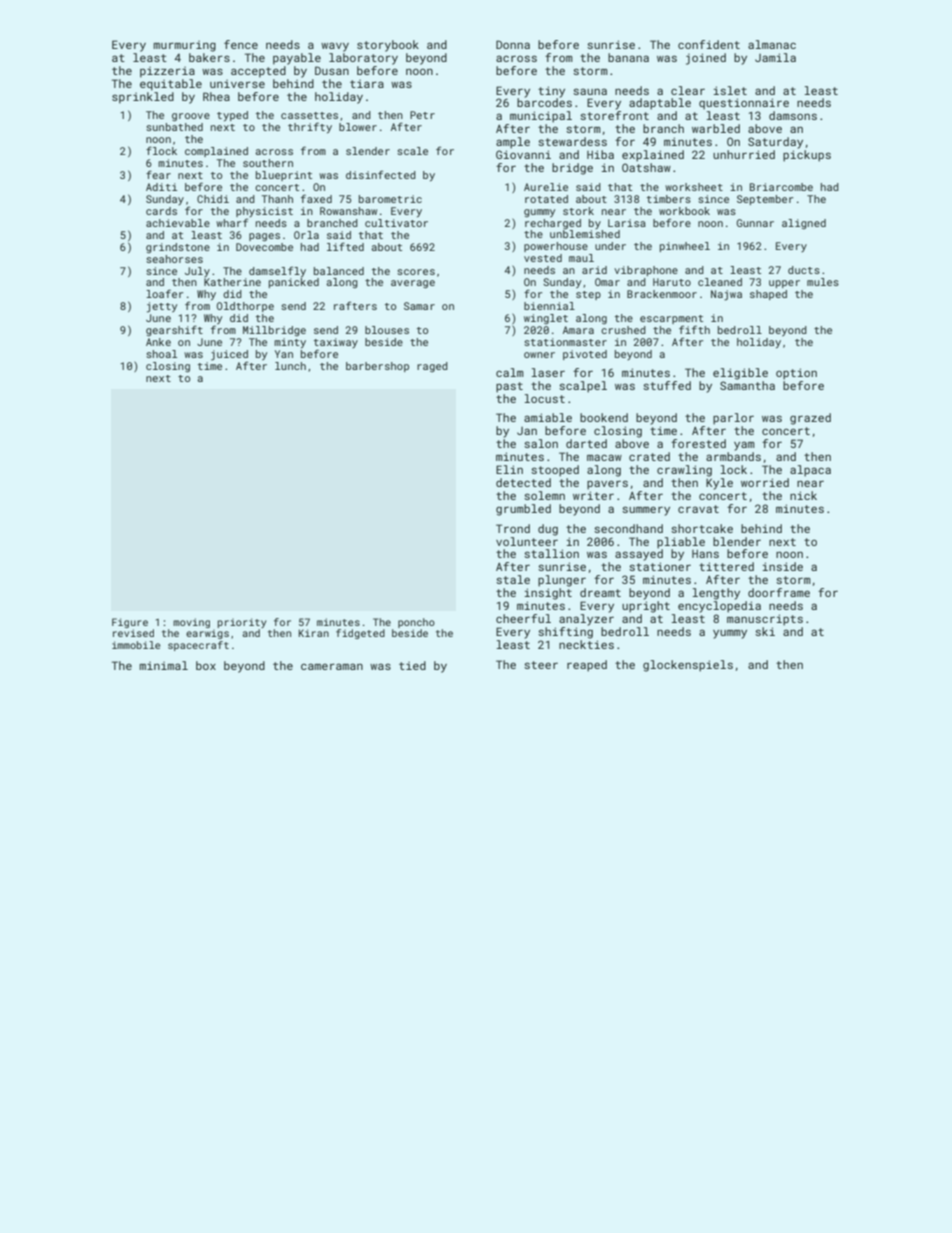 The height and width of the screenshot is (1233, 952). I want to click on barbershop, so click(377, 367).
